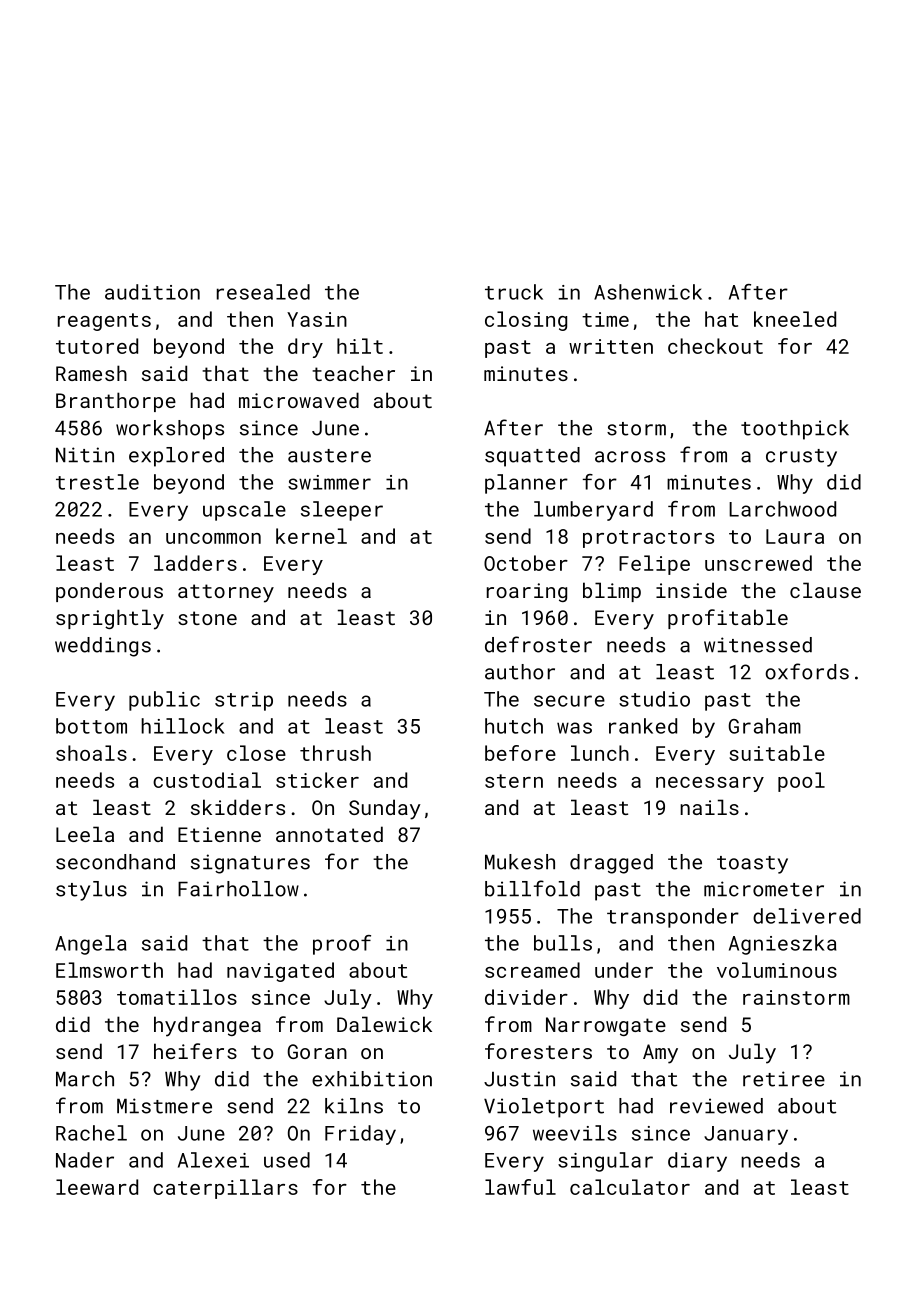  What do you see at coordinates (777, 753) in the document?
I see `suitable` at bounding box center [777, 753].
